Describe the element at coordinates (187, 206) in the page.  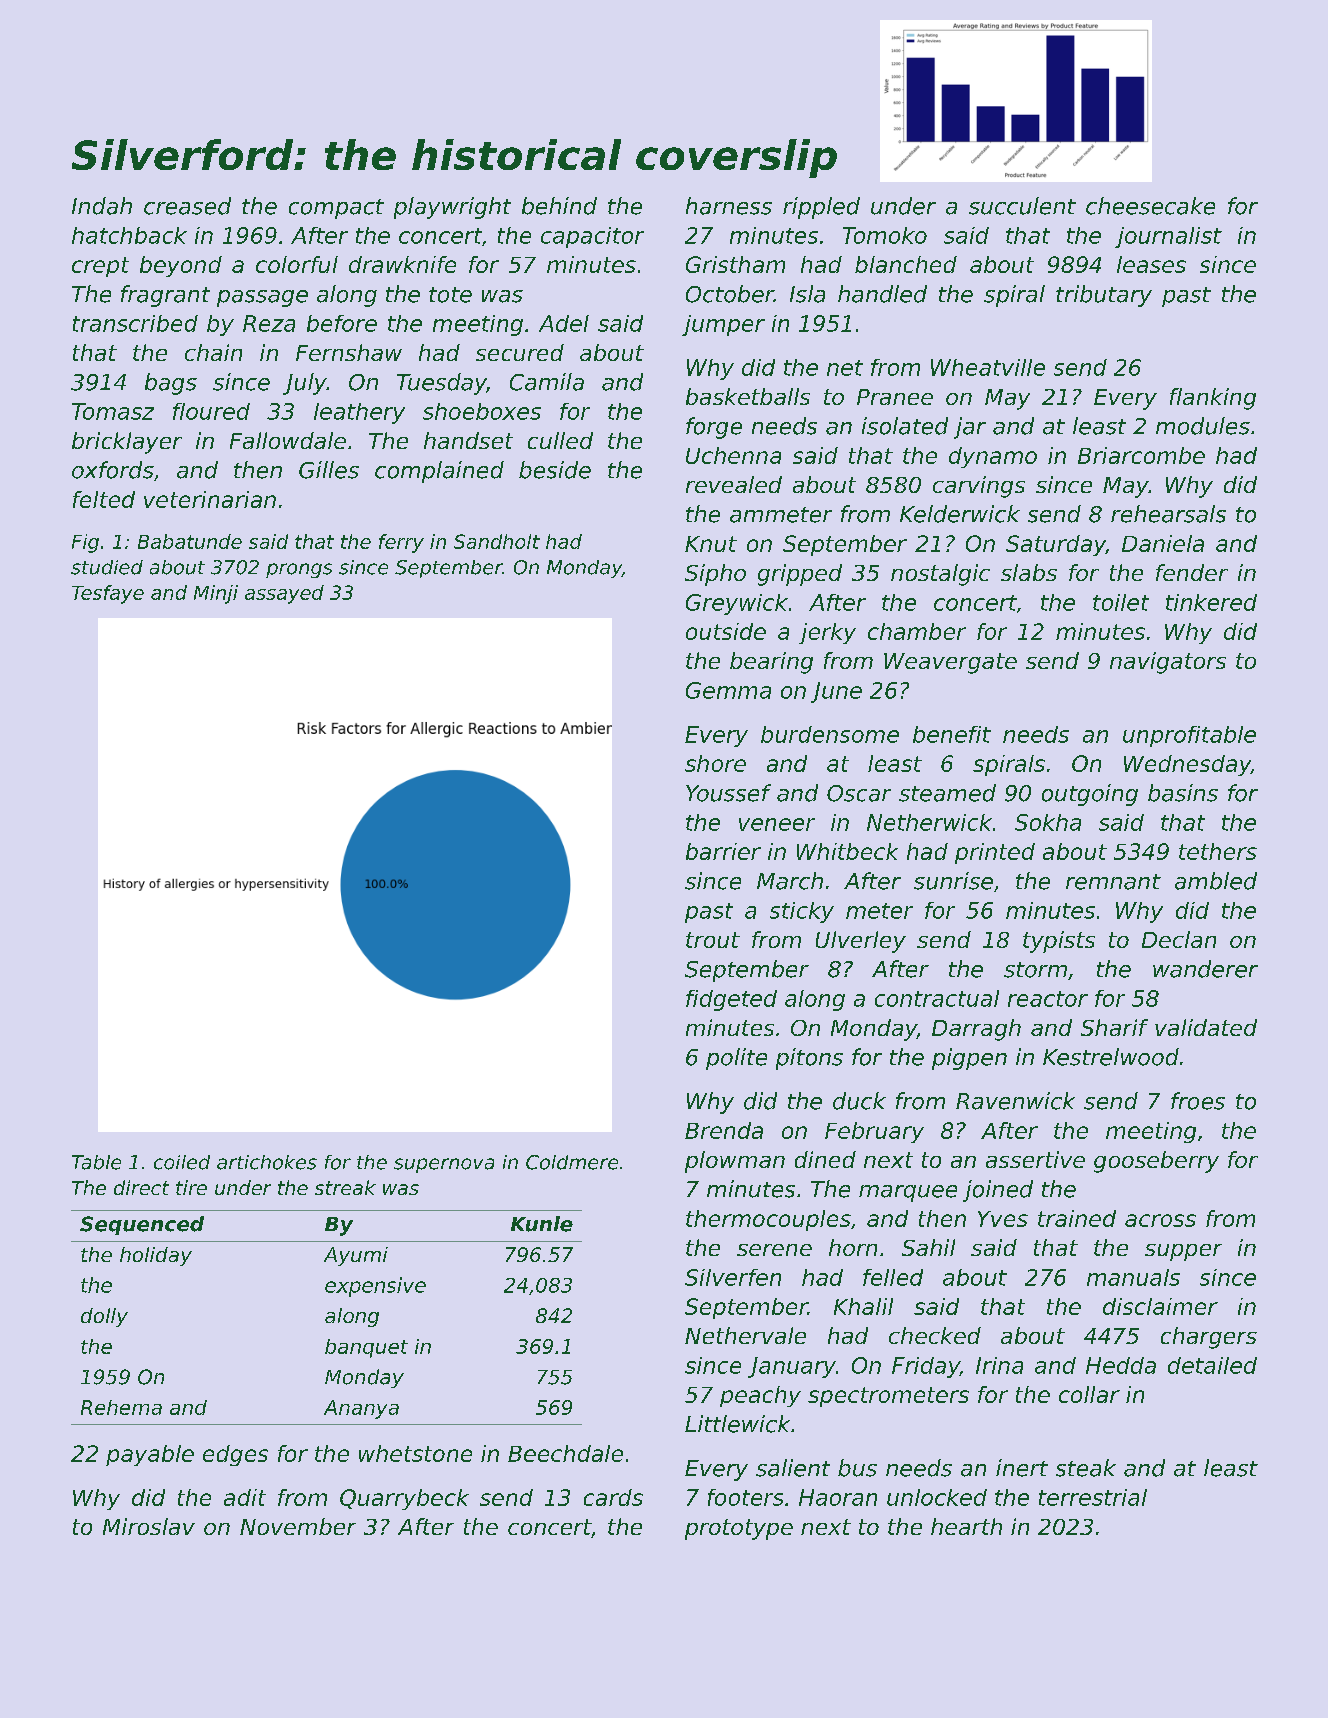
I see `creased` at that location.
